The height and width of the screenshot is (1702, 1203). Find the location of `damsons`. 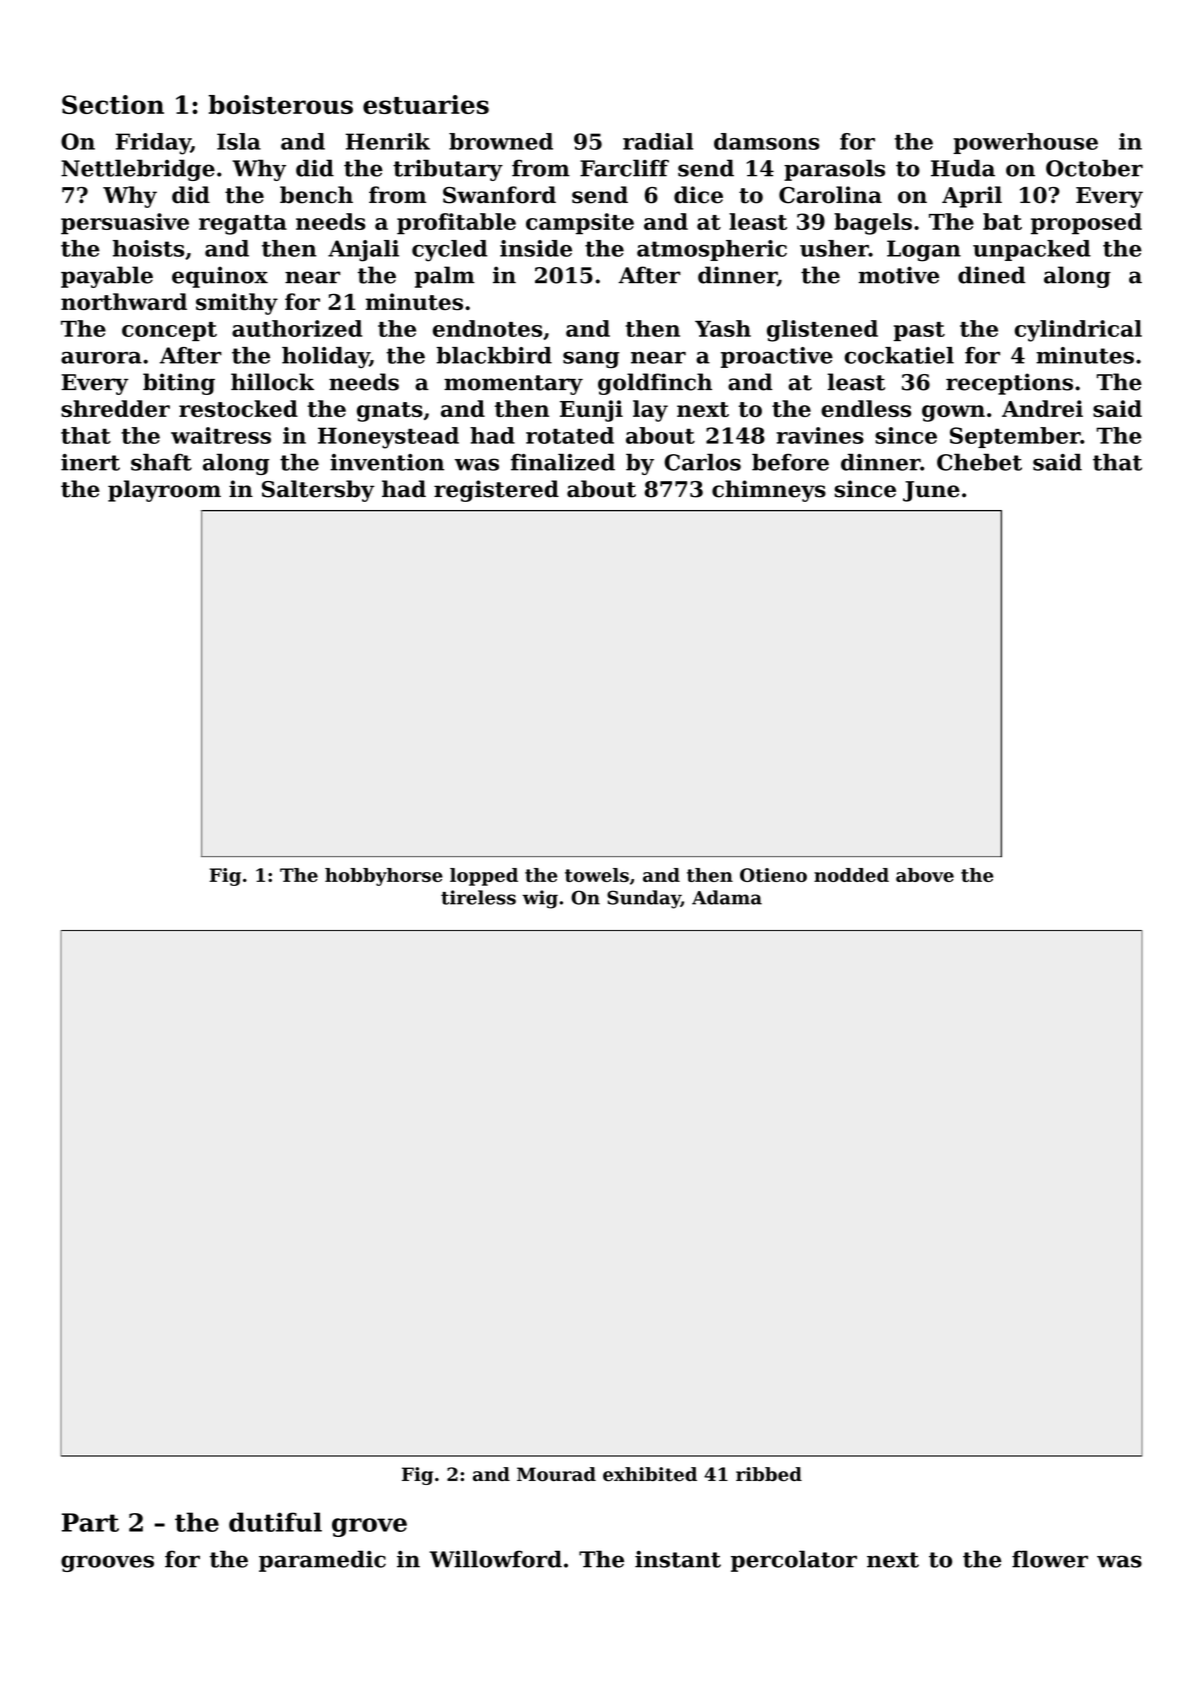

damsons is located at coordinates (766, 141).
